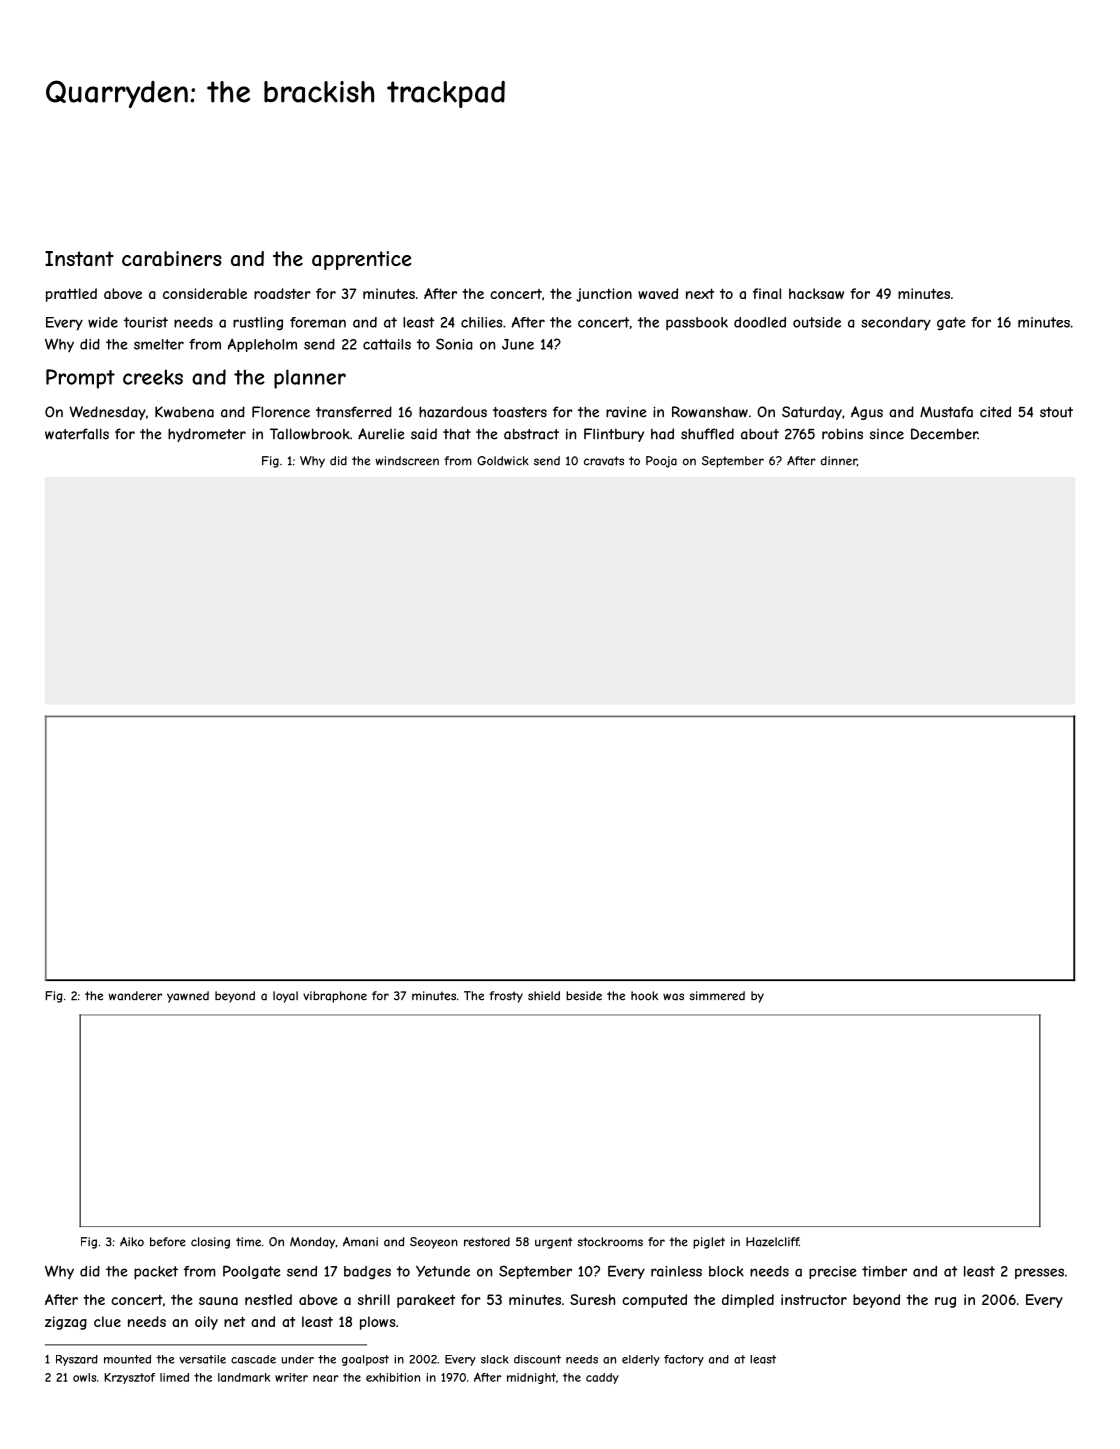 This image has width=1120, height=1449. Describe the element at coordinates (387, 344) in the image. I see `cattails` at that location.
